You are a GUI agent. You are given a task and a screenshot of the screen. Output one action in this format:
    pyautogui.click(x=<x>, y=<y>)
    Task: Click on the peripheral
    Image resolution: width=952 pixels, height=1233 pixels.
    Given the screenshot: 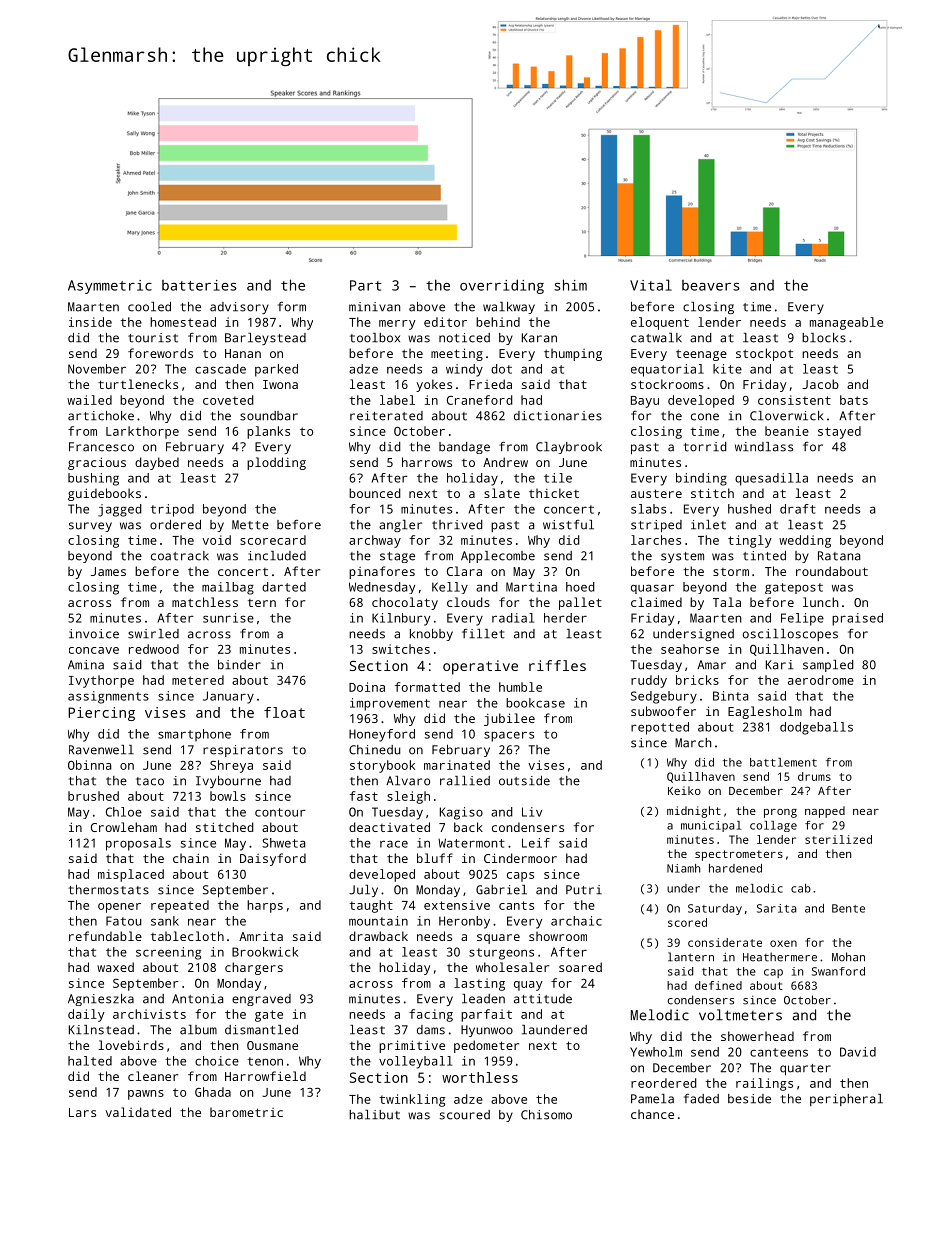 What is the action you would take?
    pyautogui.click(x=846, y=1100)
